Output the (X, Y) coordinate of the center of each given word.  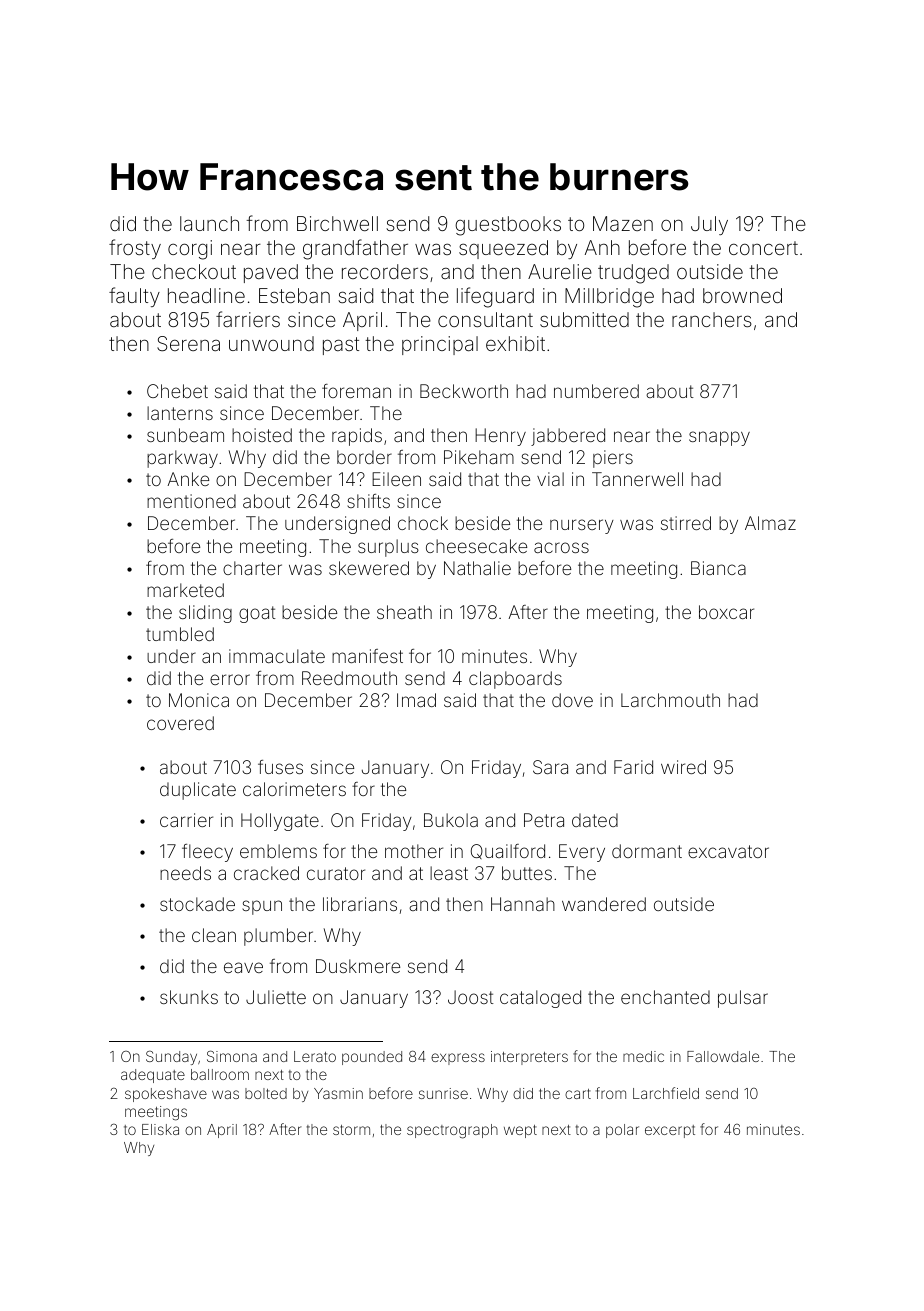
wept (520, 1131)
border (364, 457)
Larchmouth (670, 700)
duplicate (198, 791)
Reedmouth (349, 678)
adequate (153, 1076)
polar (622, 1131)
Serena (188, 343)
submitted (584, 319)
